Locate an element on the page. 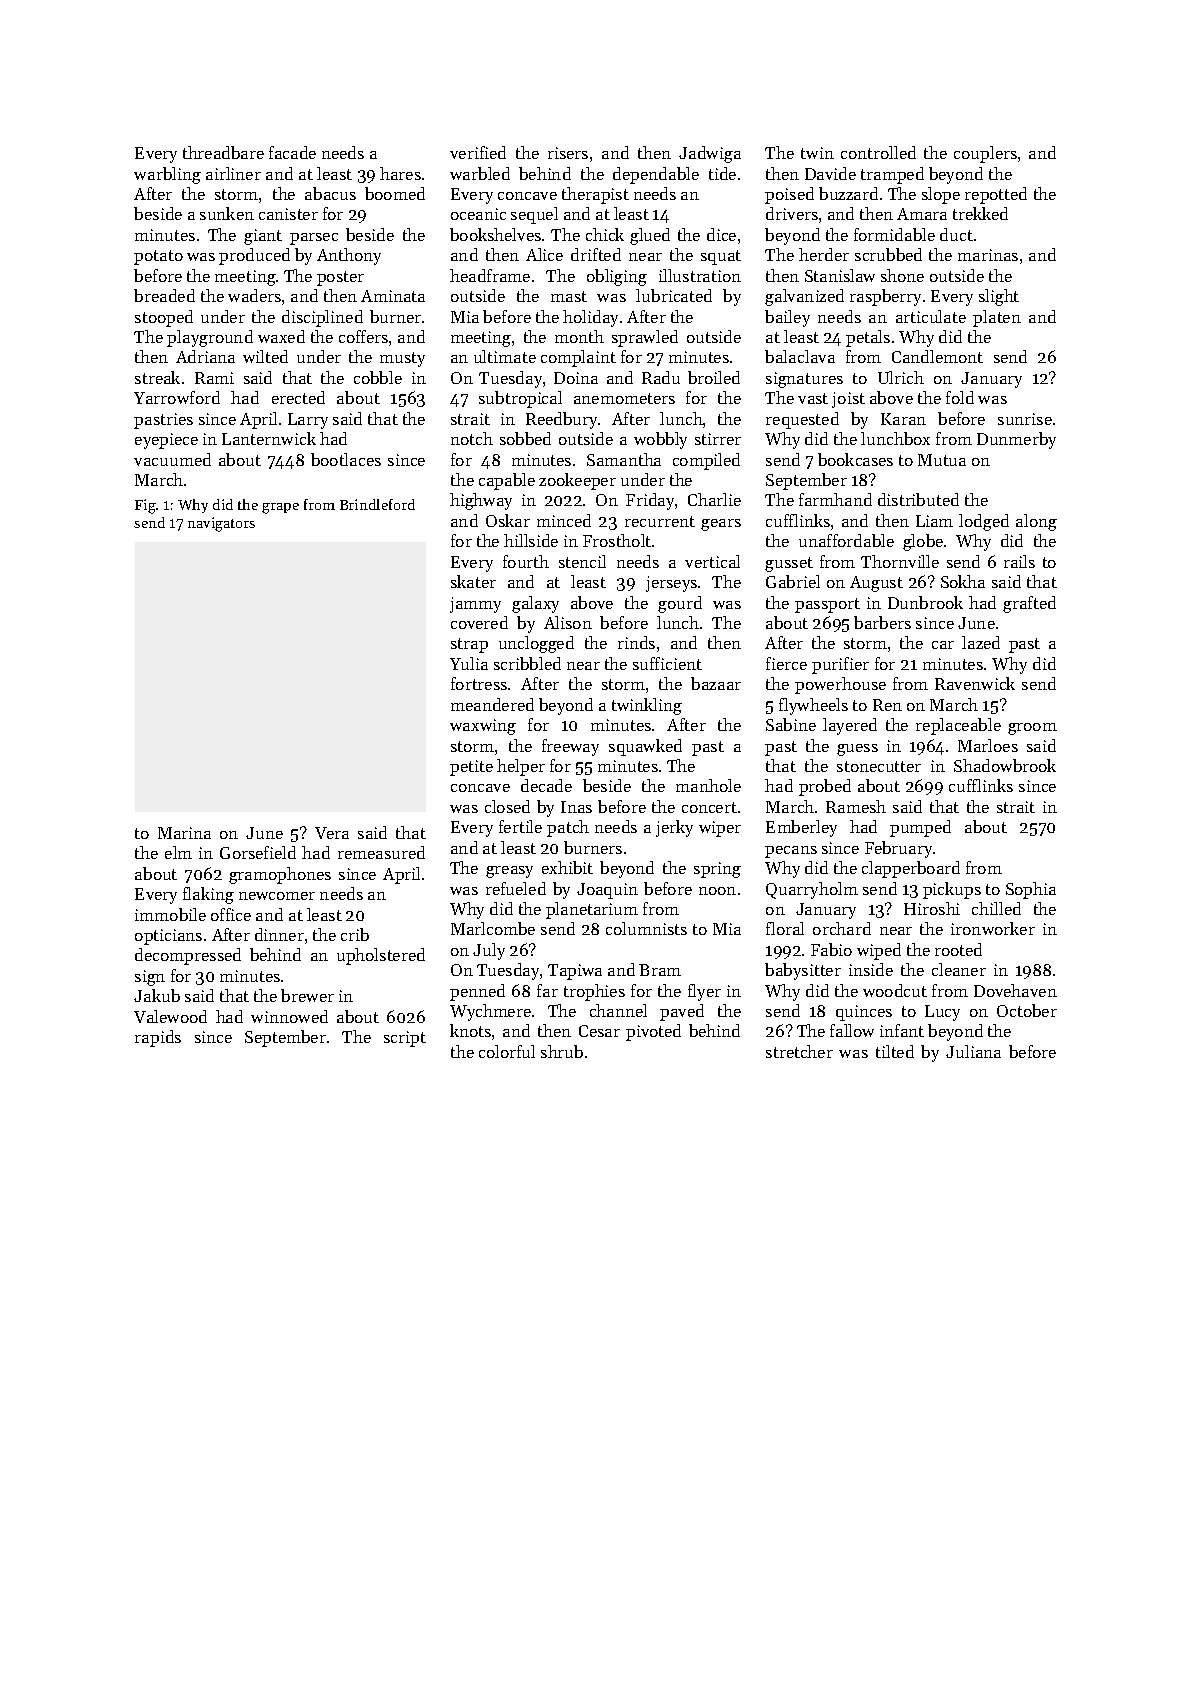 This image has height=1686, width=1192. Ravenwick is located at coordinates (975, 683).
